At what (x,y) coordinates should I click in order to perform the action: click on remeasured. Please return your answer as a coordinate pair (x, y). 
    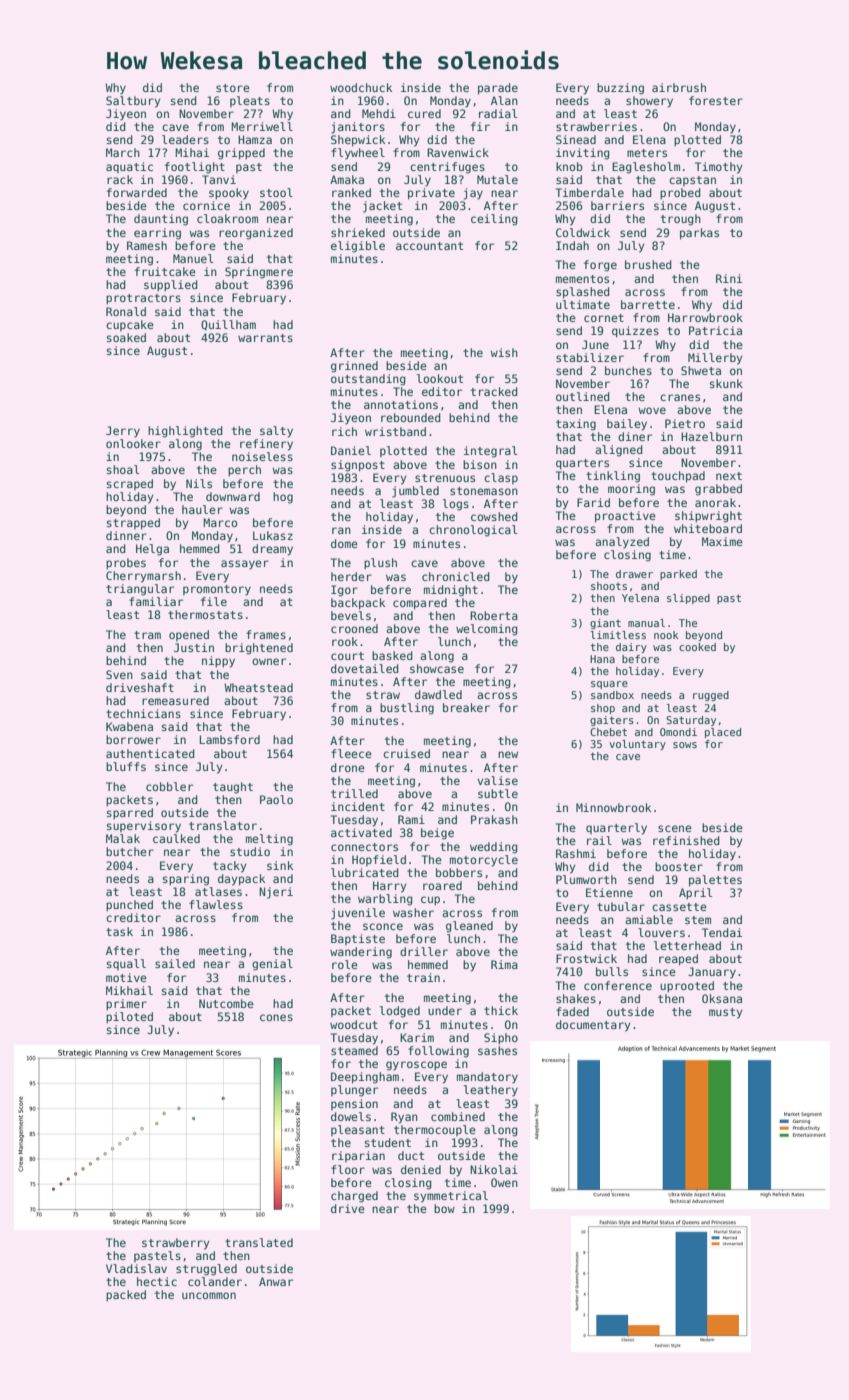
    Looking at the image, I should click on (175, 700).
